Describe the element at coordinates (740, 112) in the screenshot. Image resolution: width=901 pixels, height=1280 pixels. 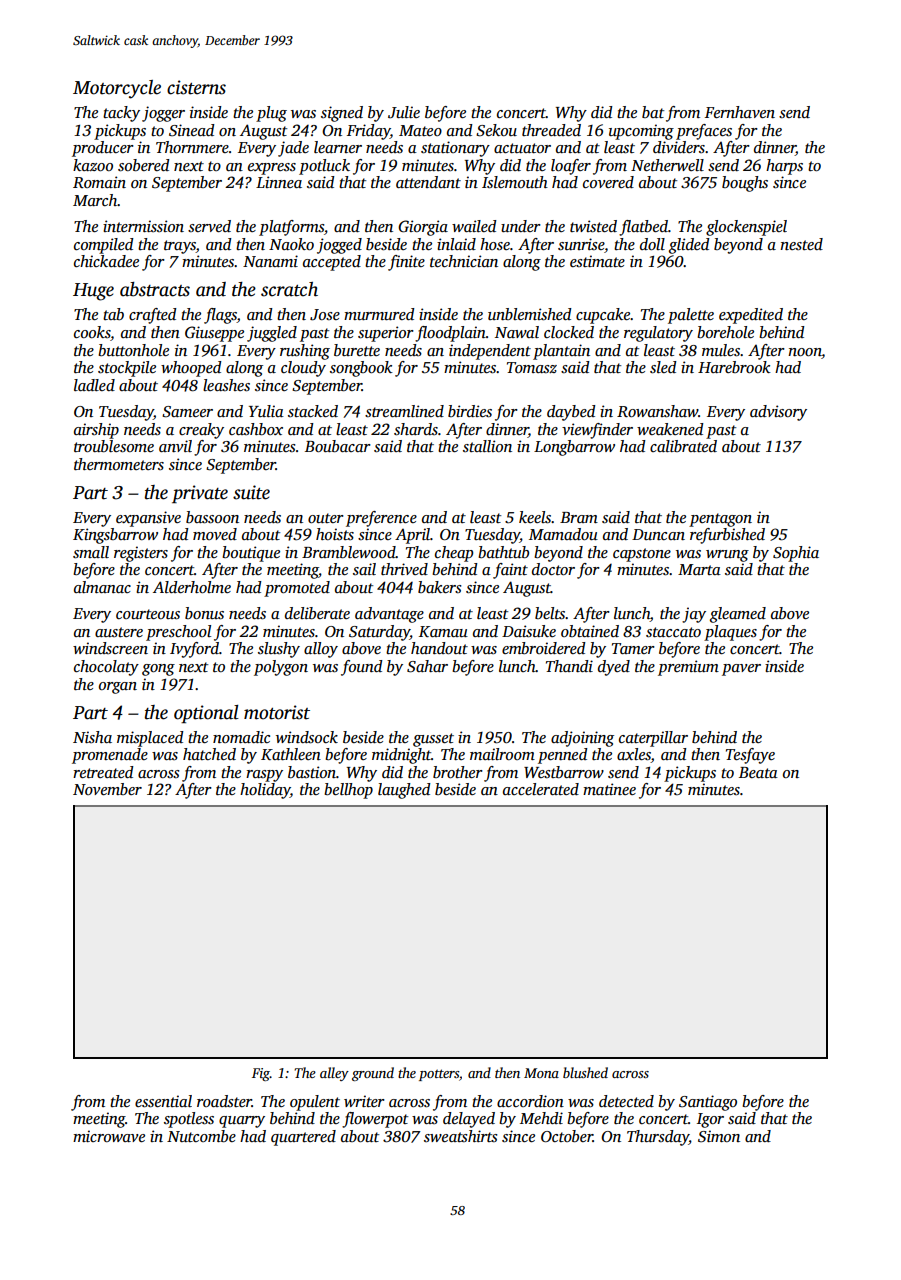
I see `Fernhaven` at that location.
